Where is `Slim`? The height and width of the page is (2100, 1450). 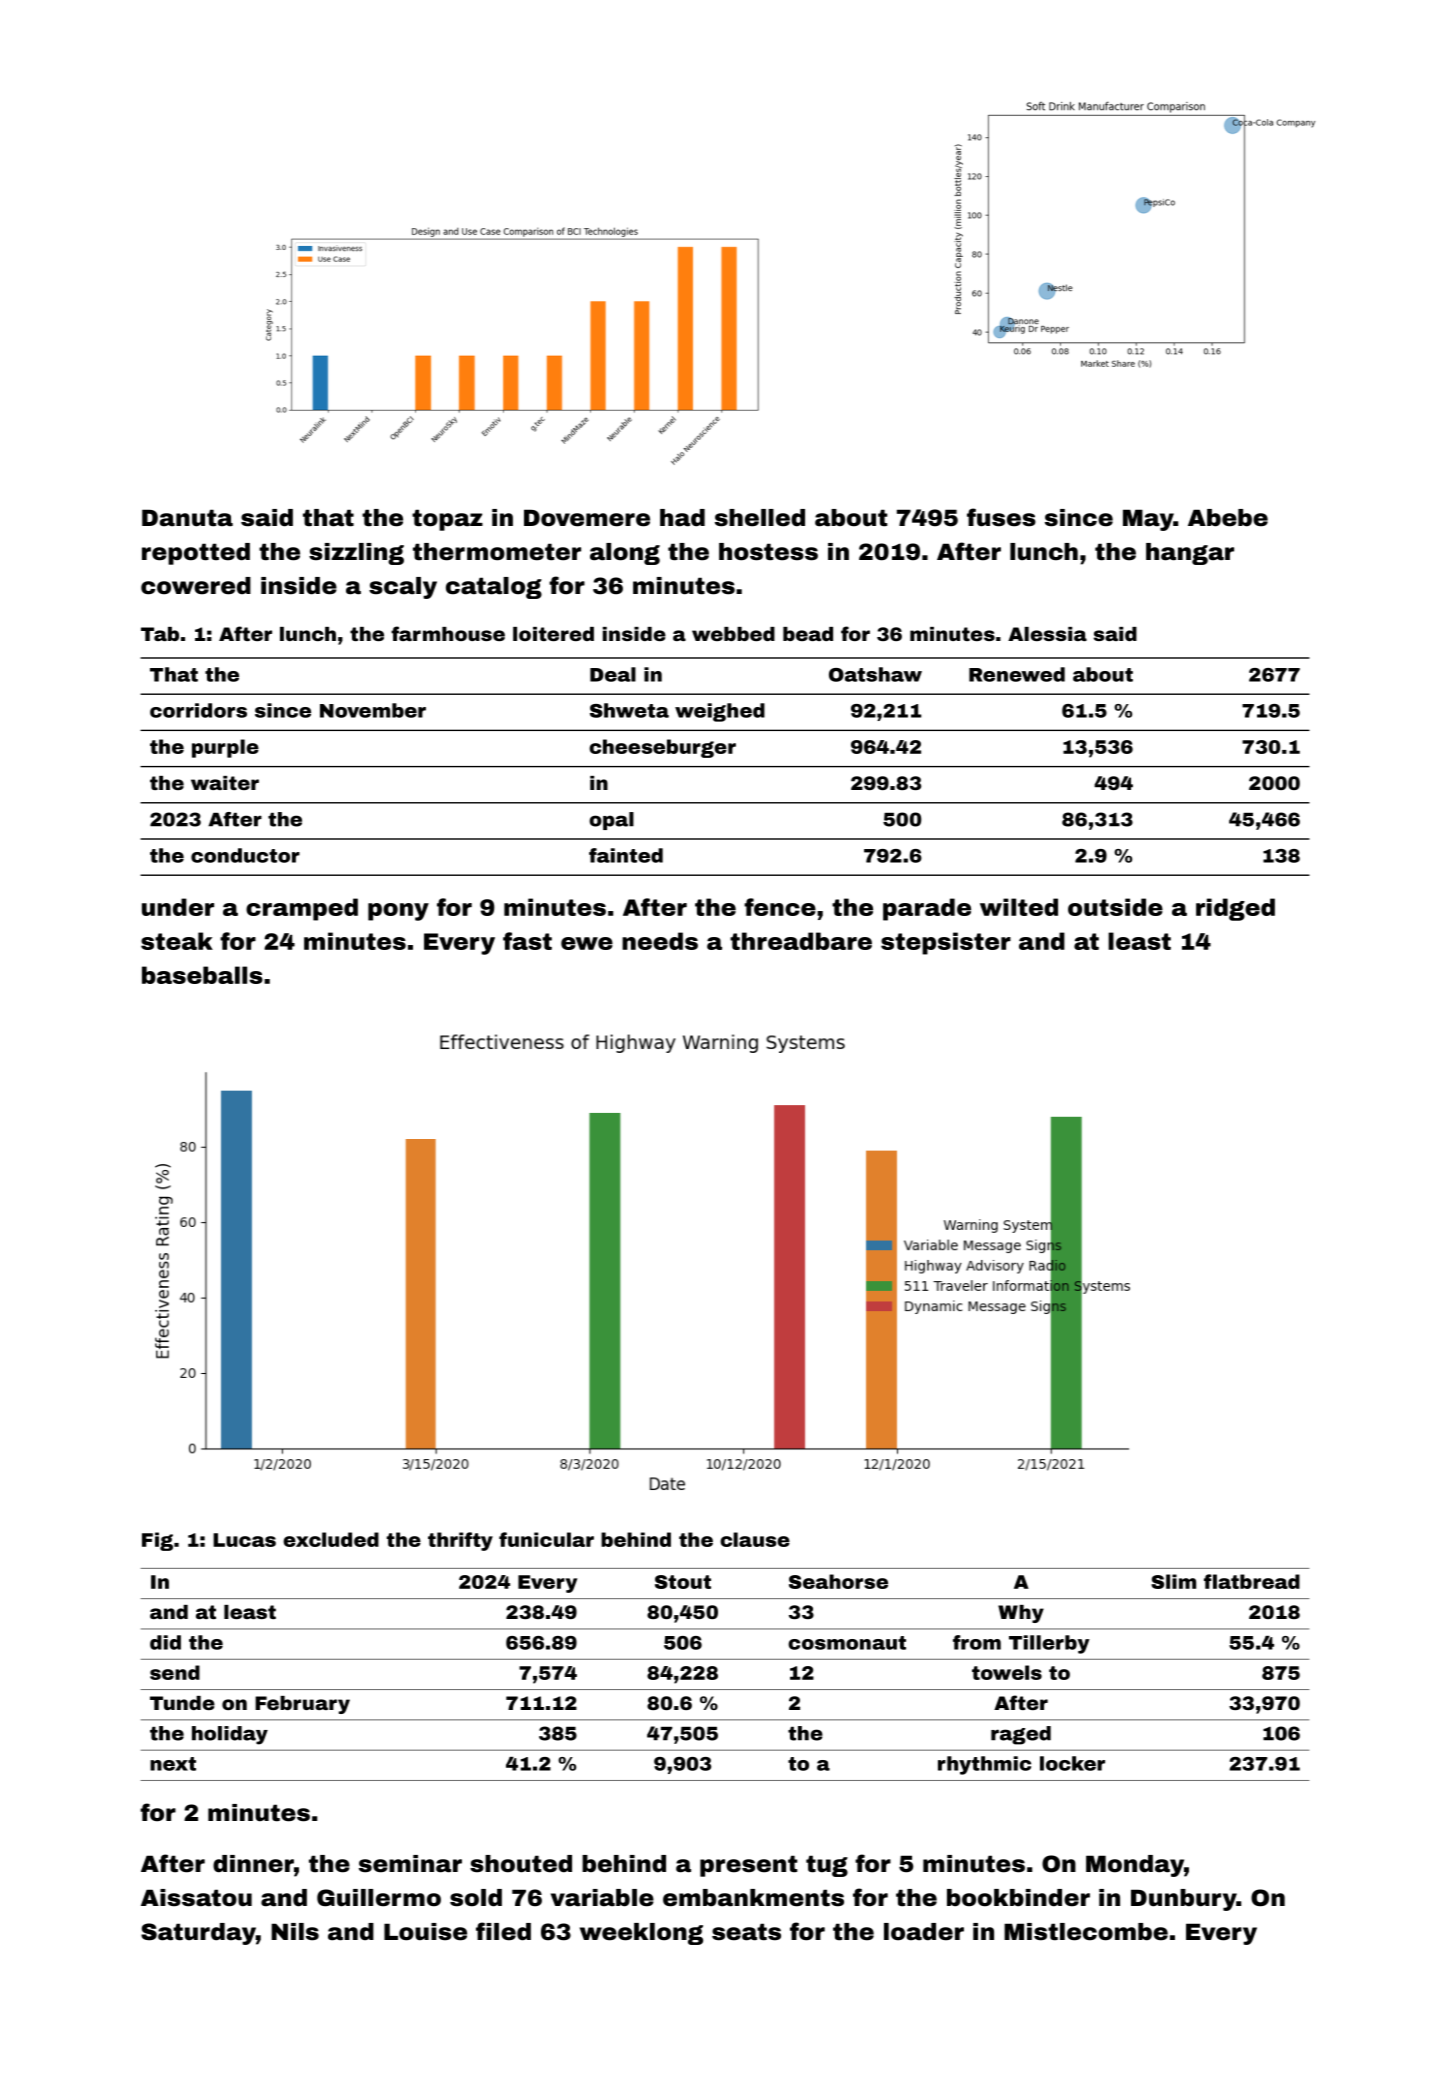 Slim is located at coordinates (1173, 1581).
